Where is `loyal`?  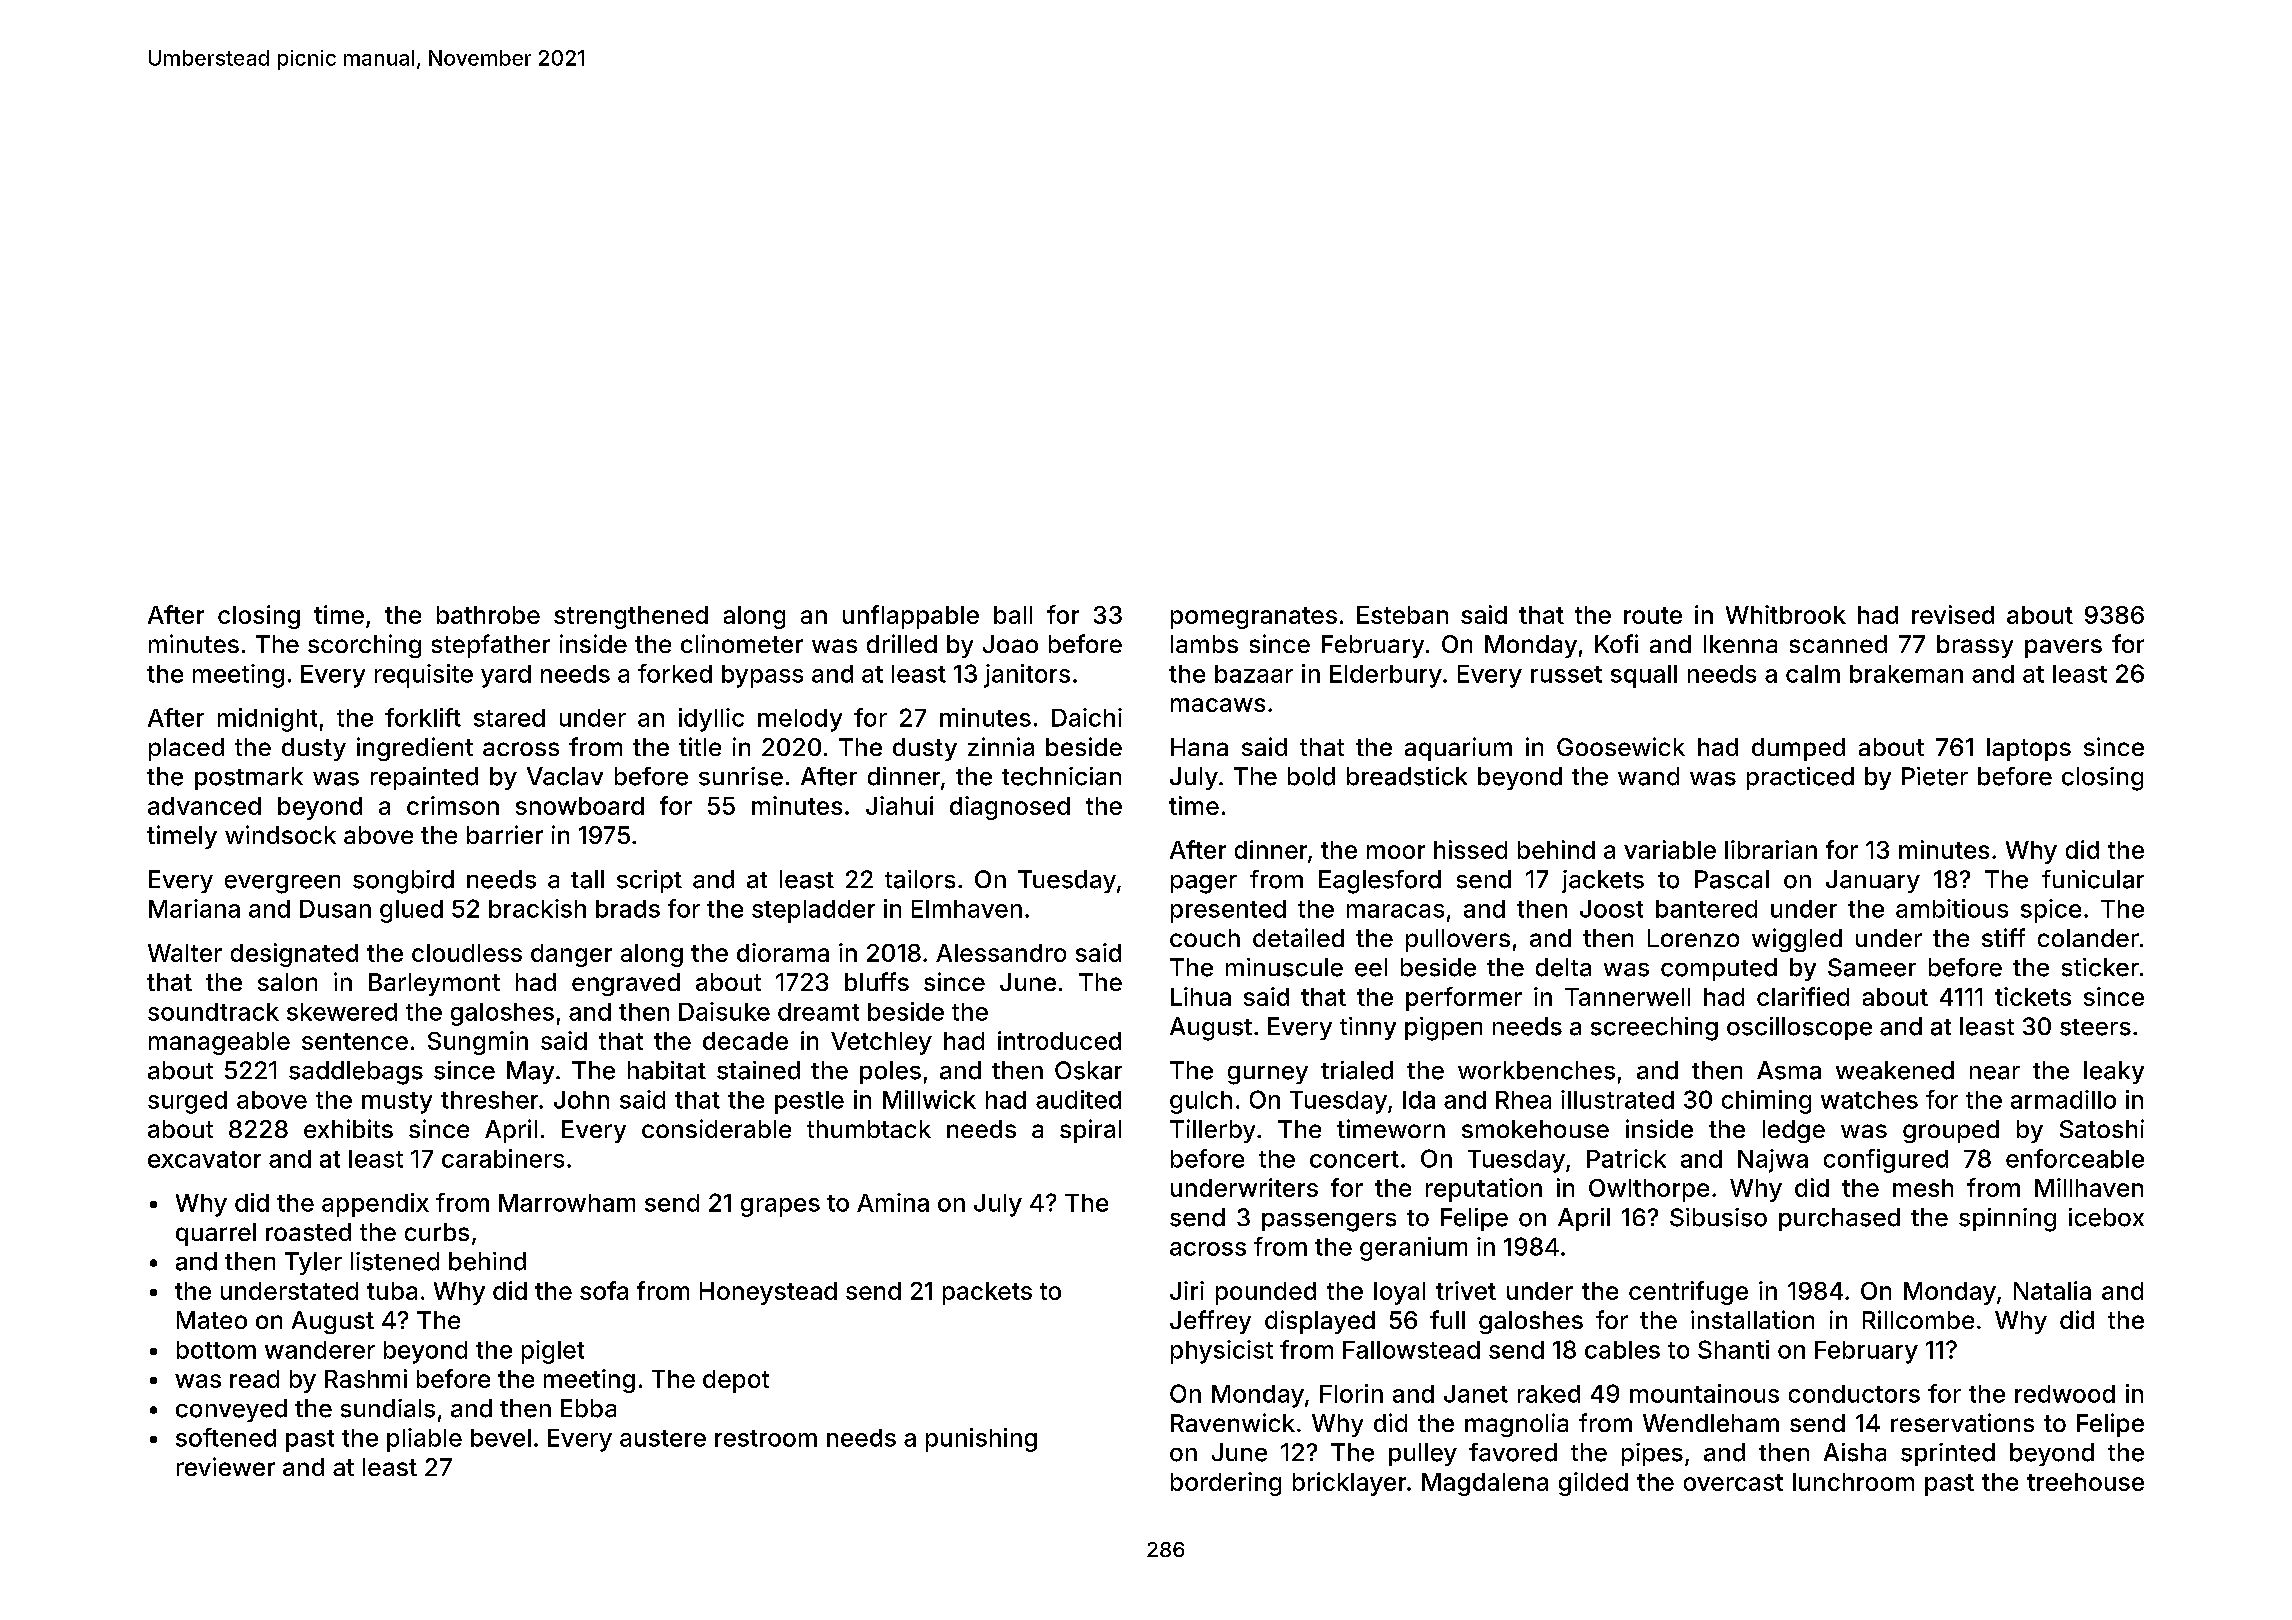
loyal is located at coordinates (1399, 1293).
